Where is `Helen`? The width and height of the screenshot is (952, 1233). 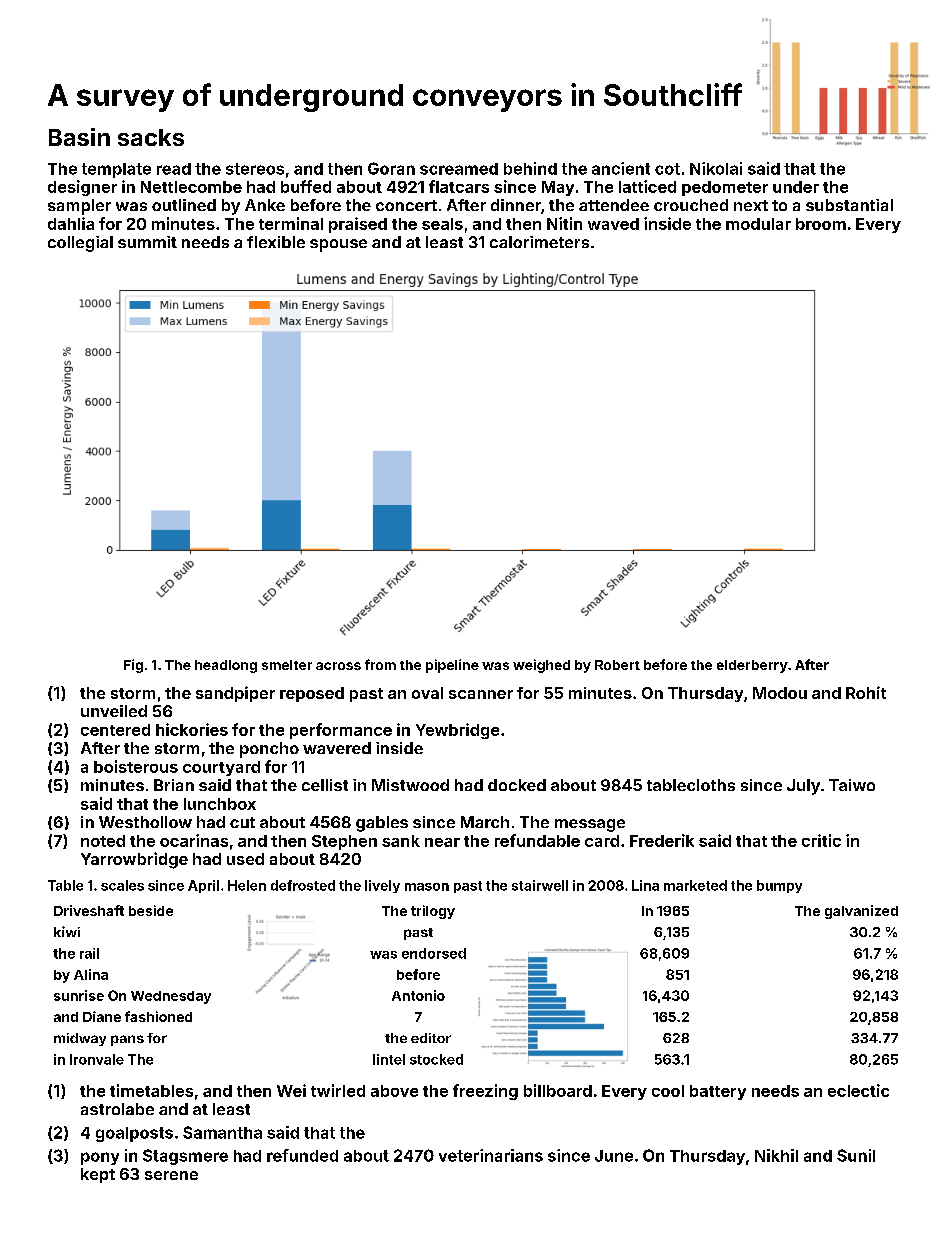 Helen is located at coordinates (247, 885).
